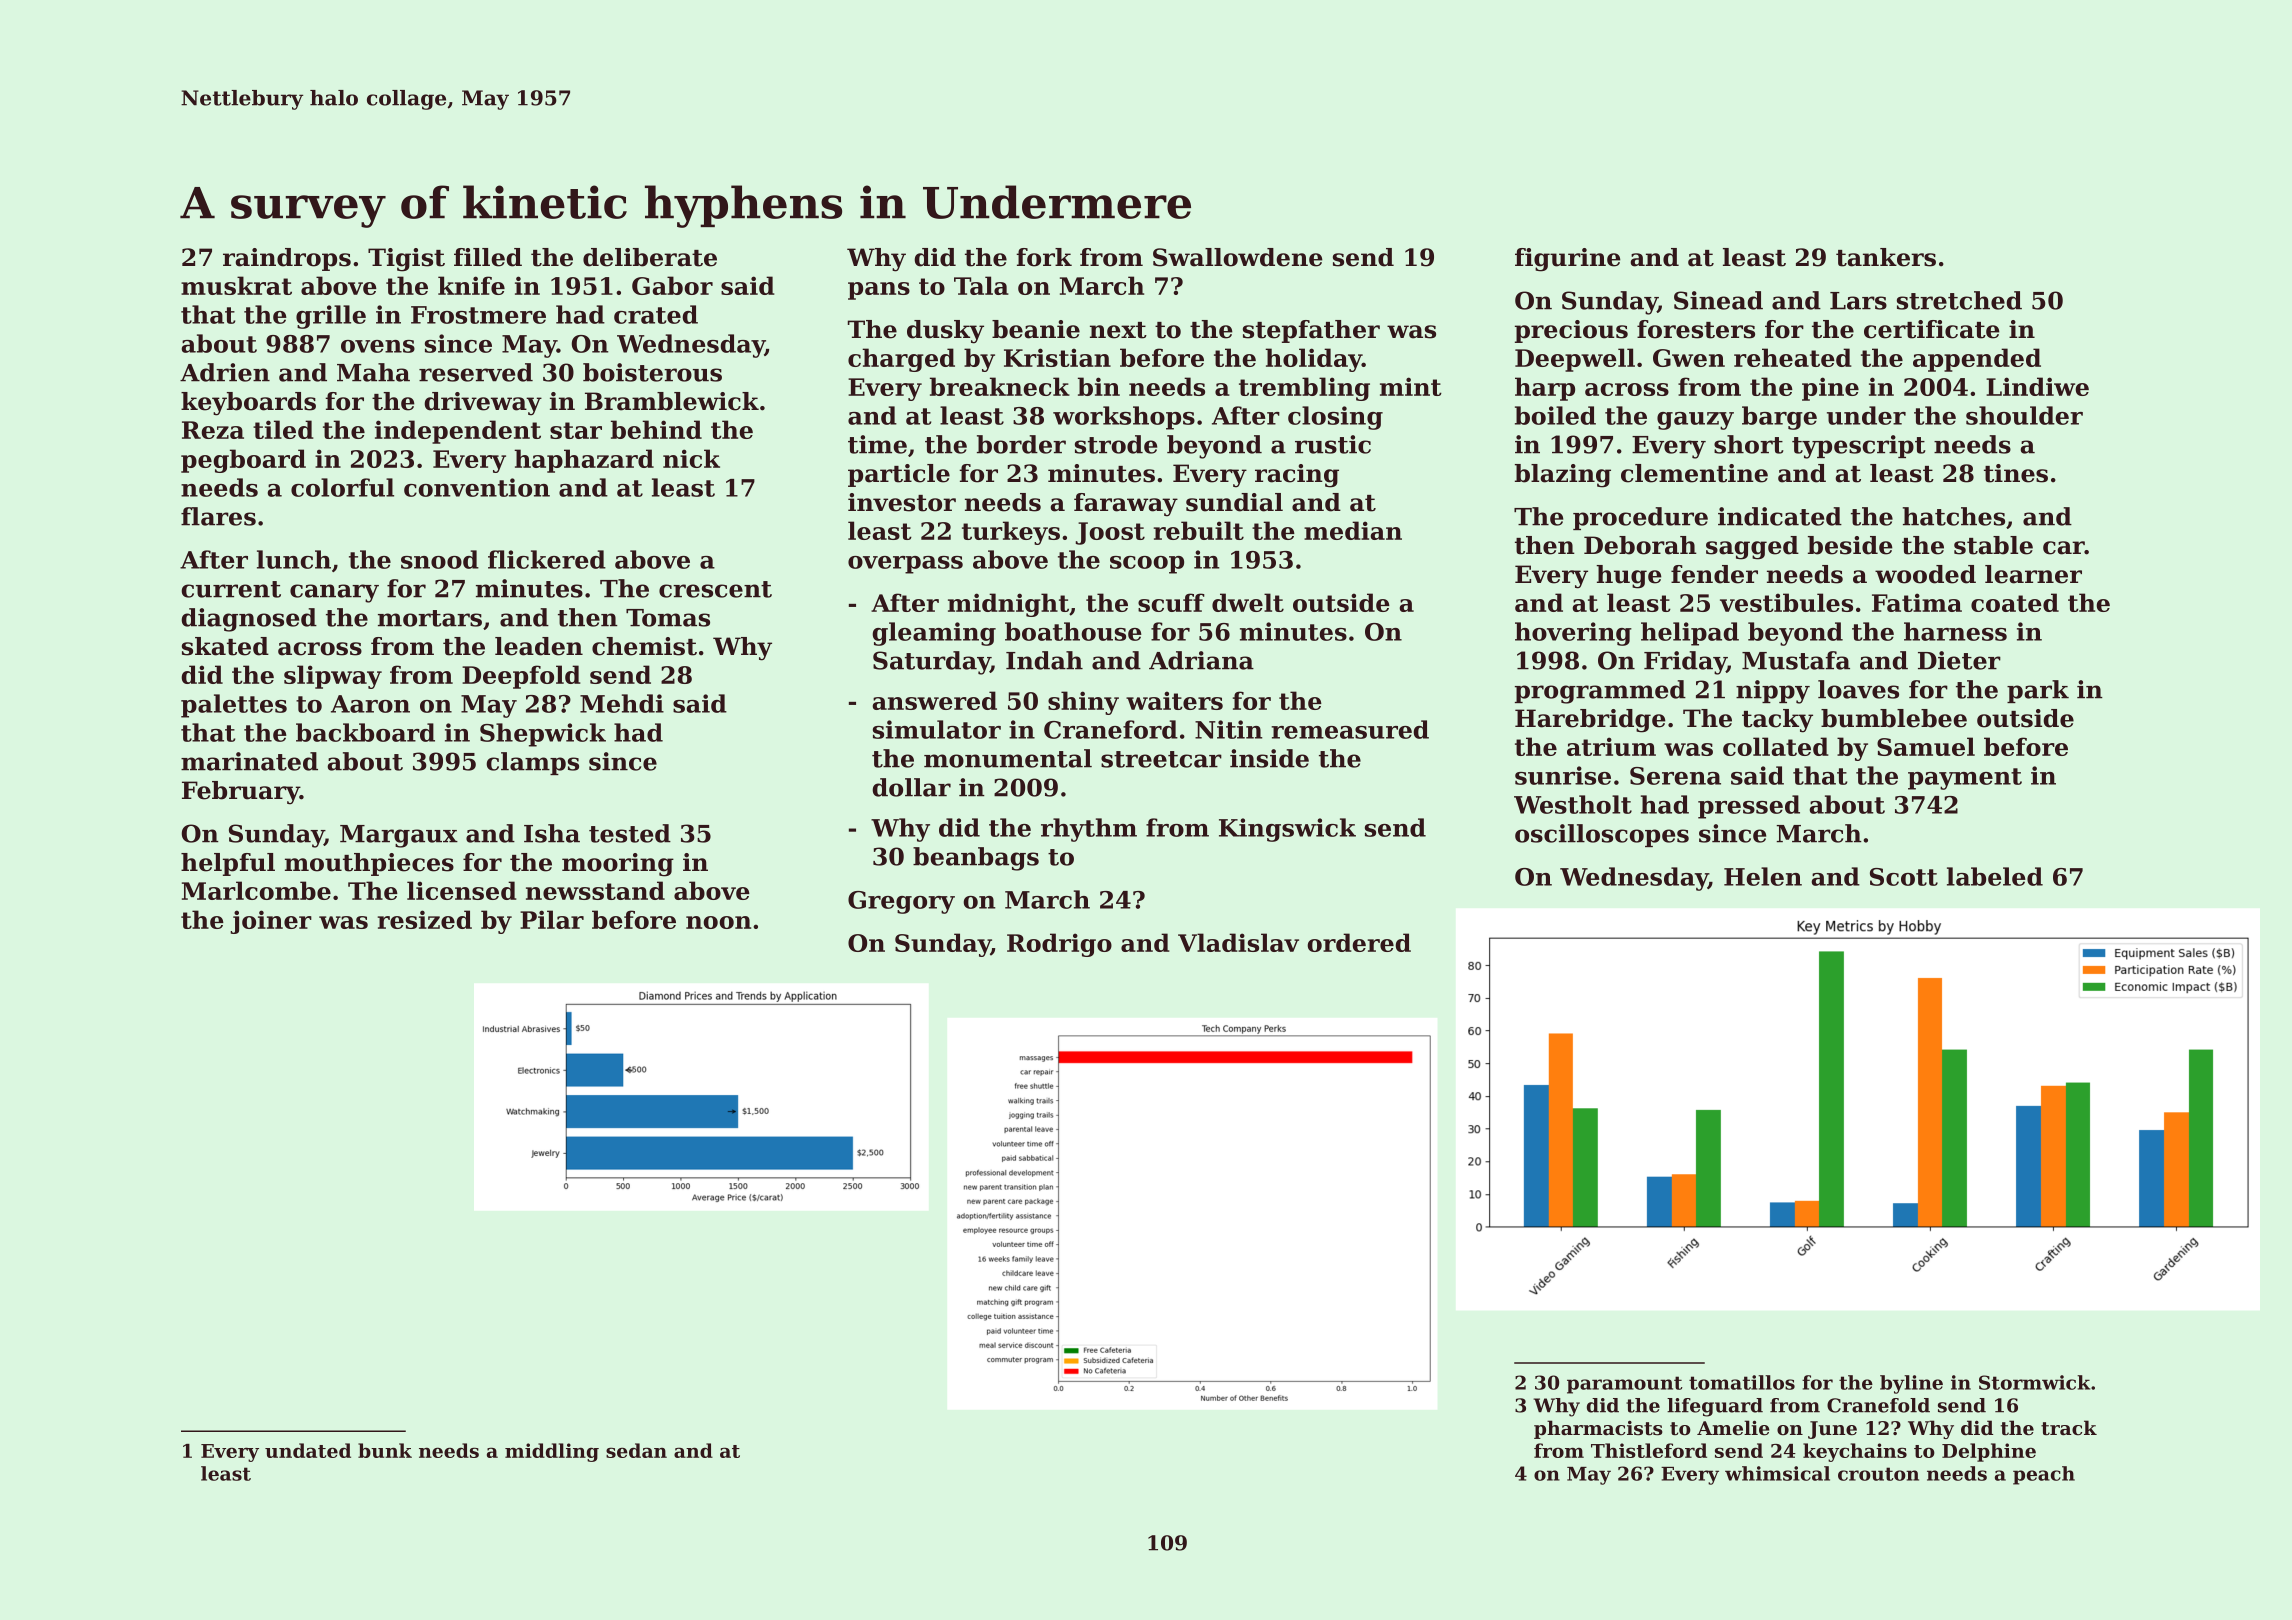 This image has height=1620, width=2292. I want to click on fork, so click(1044, 257).
